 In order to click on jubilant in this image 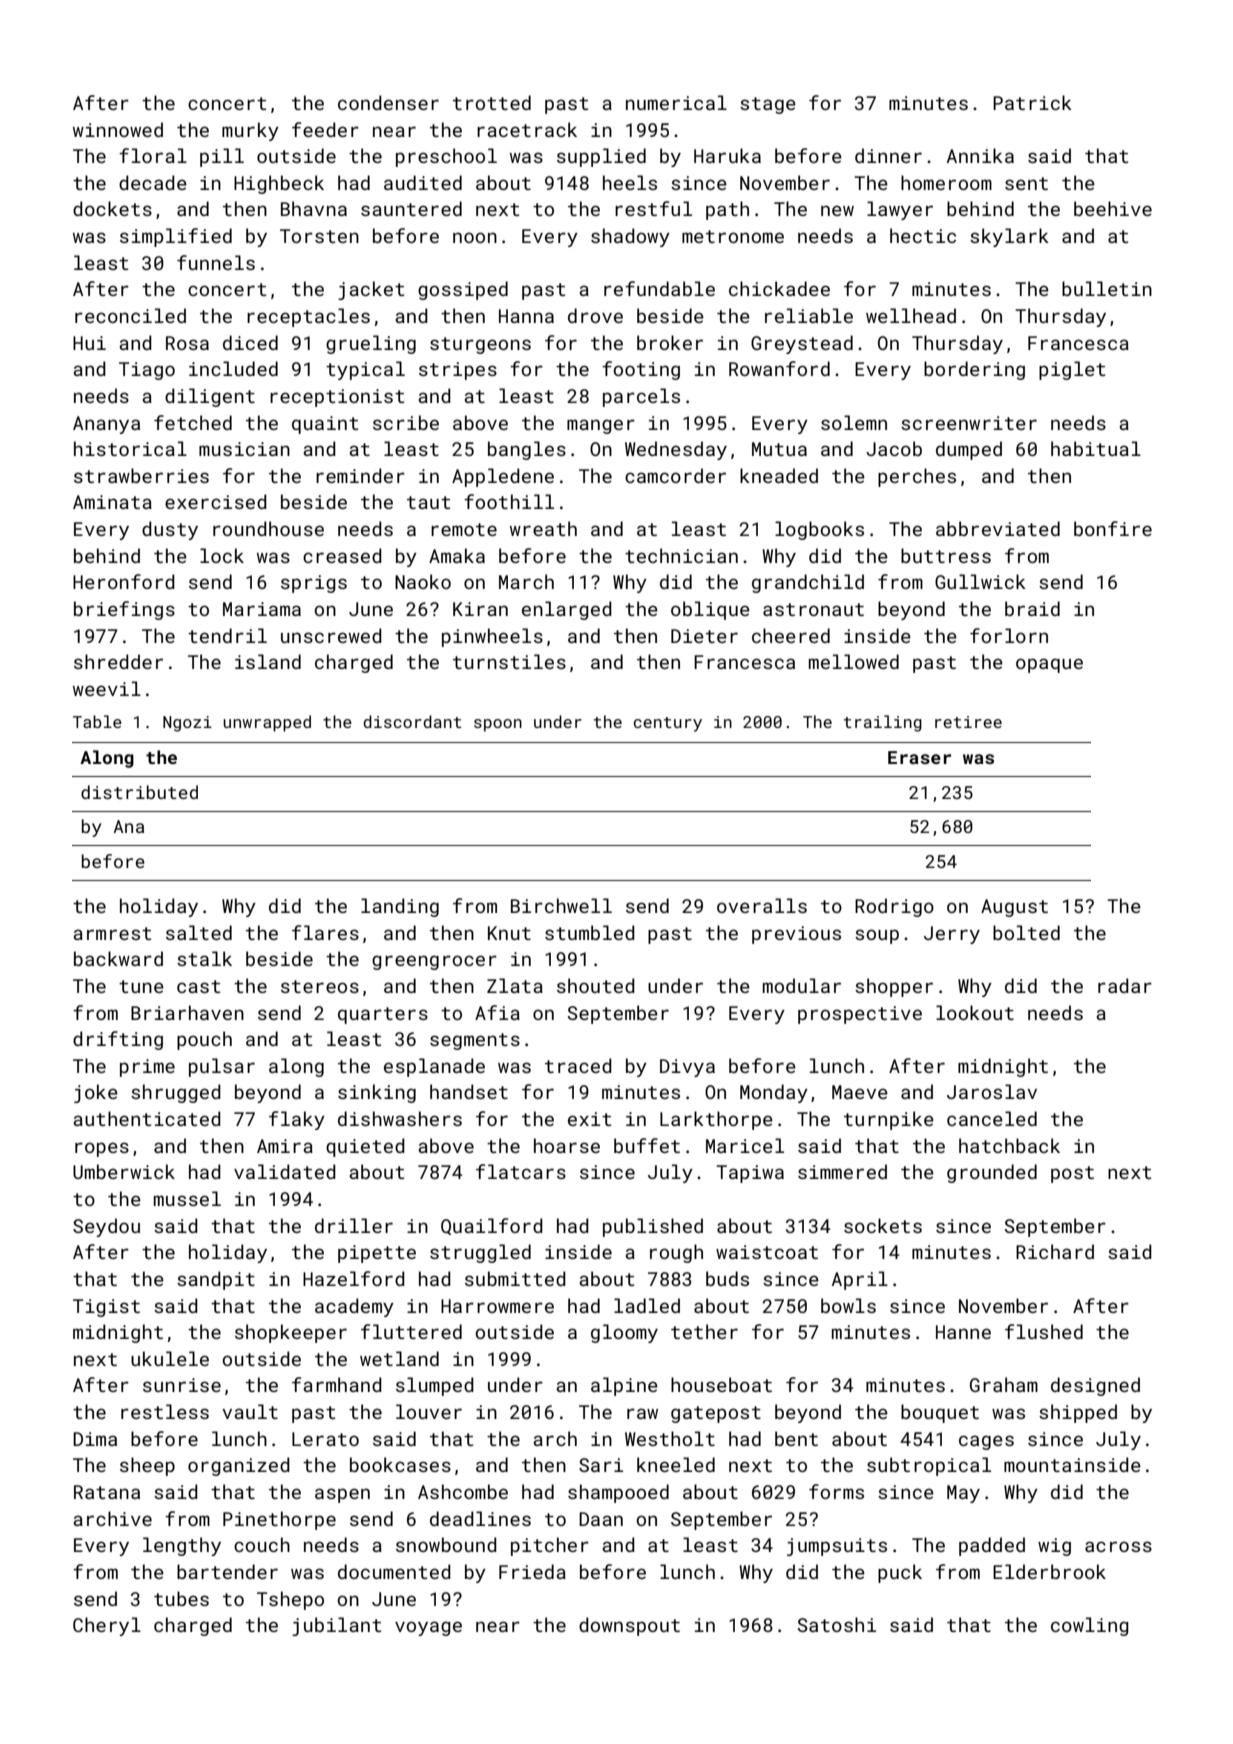, I will do `click(336, 1626)`.
